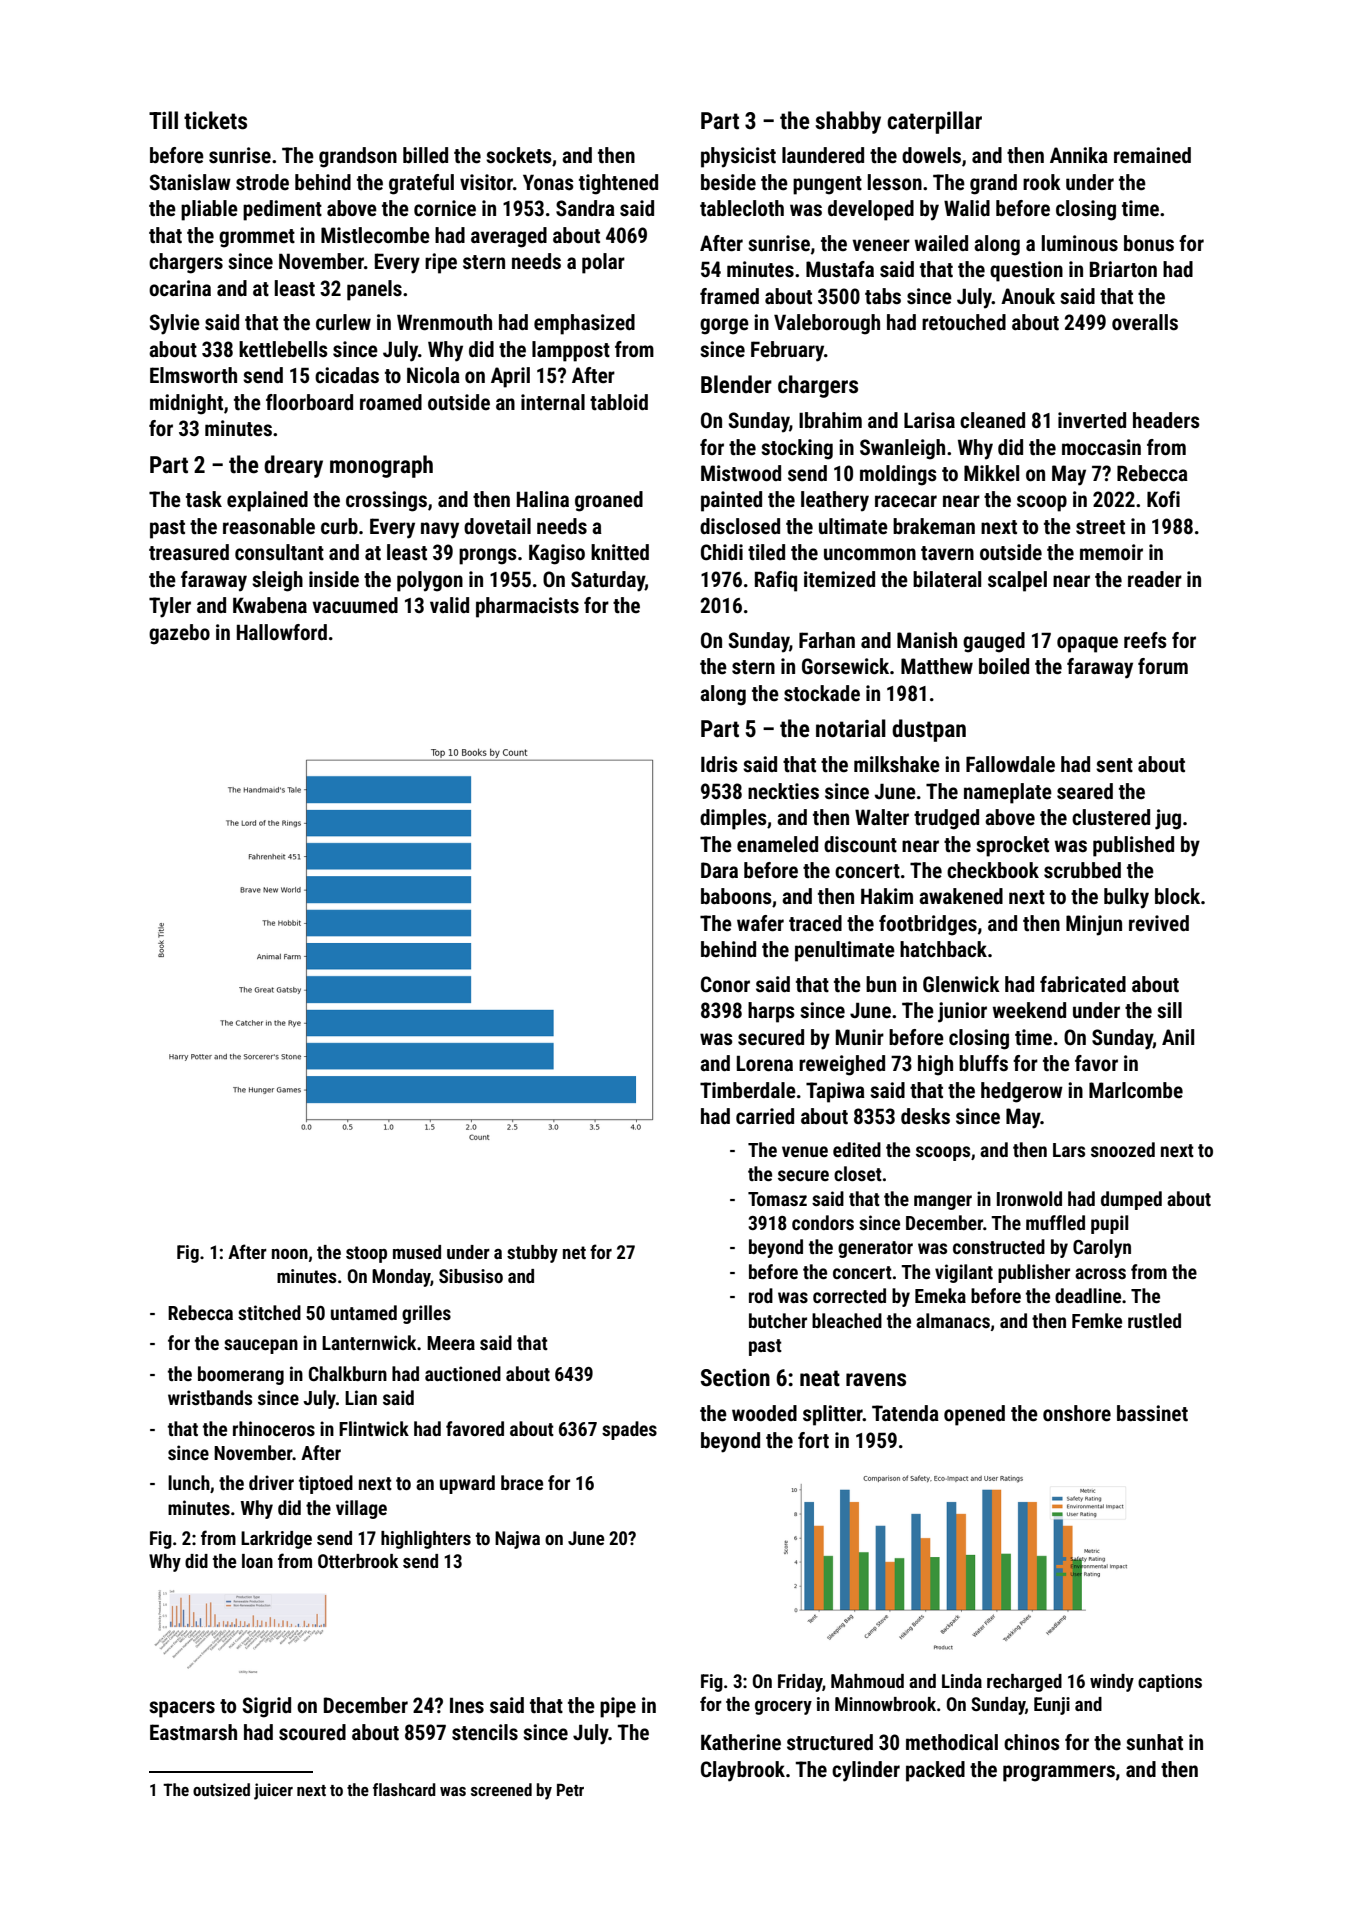  What do you see at coordinates (929, 730) in the page?
I see `dustpan` at bounding box center [929, 730].
